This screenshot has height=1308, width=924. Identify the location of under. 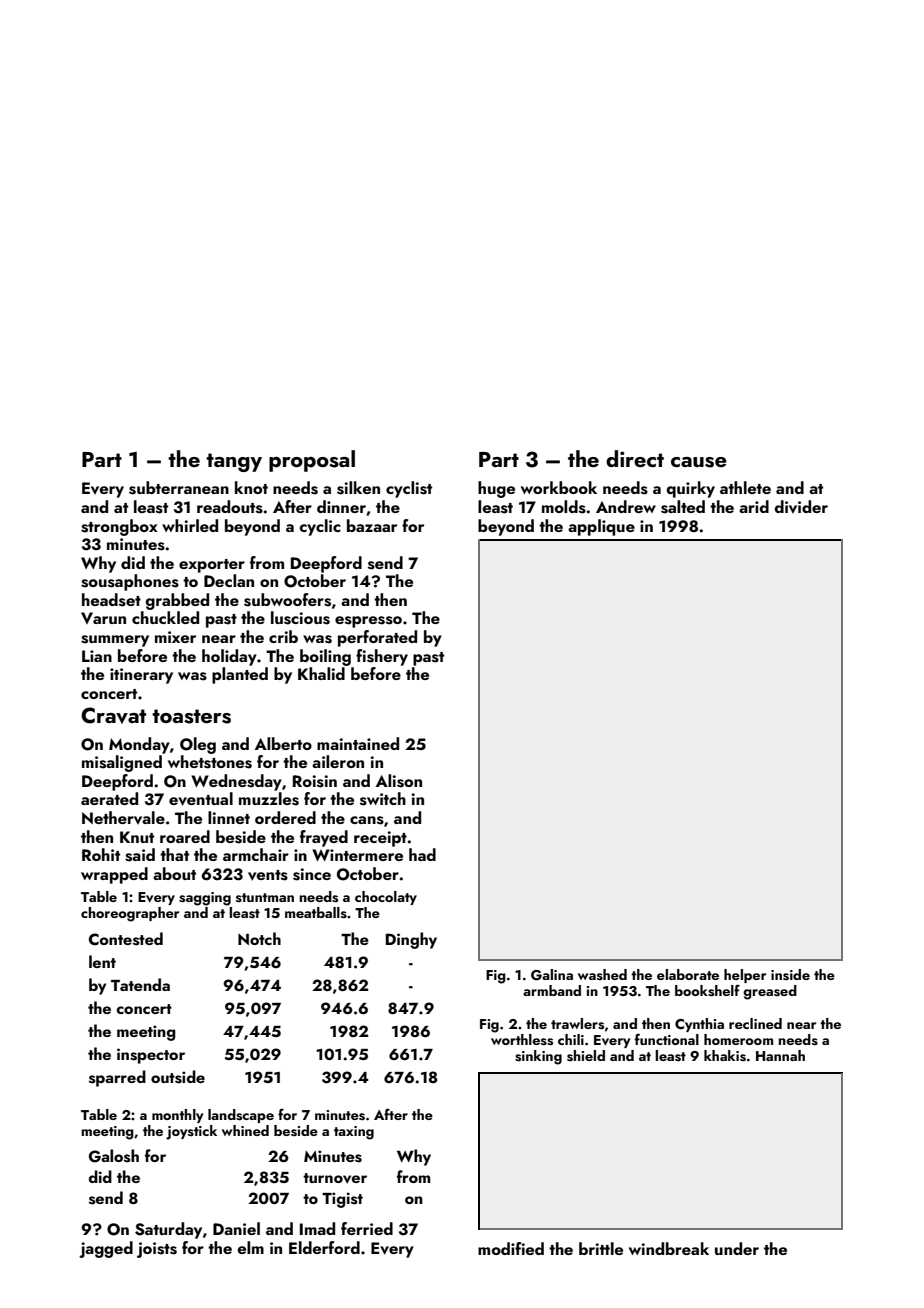
(737, 1248).
